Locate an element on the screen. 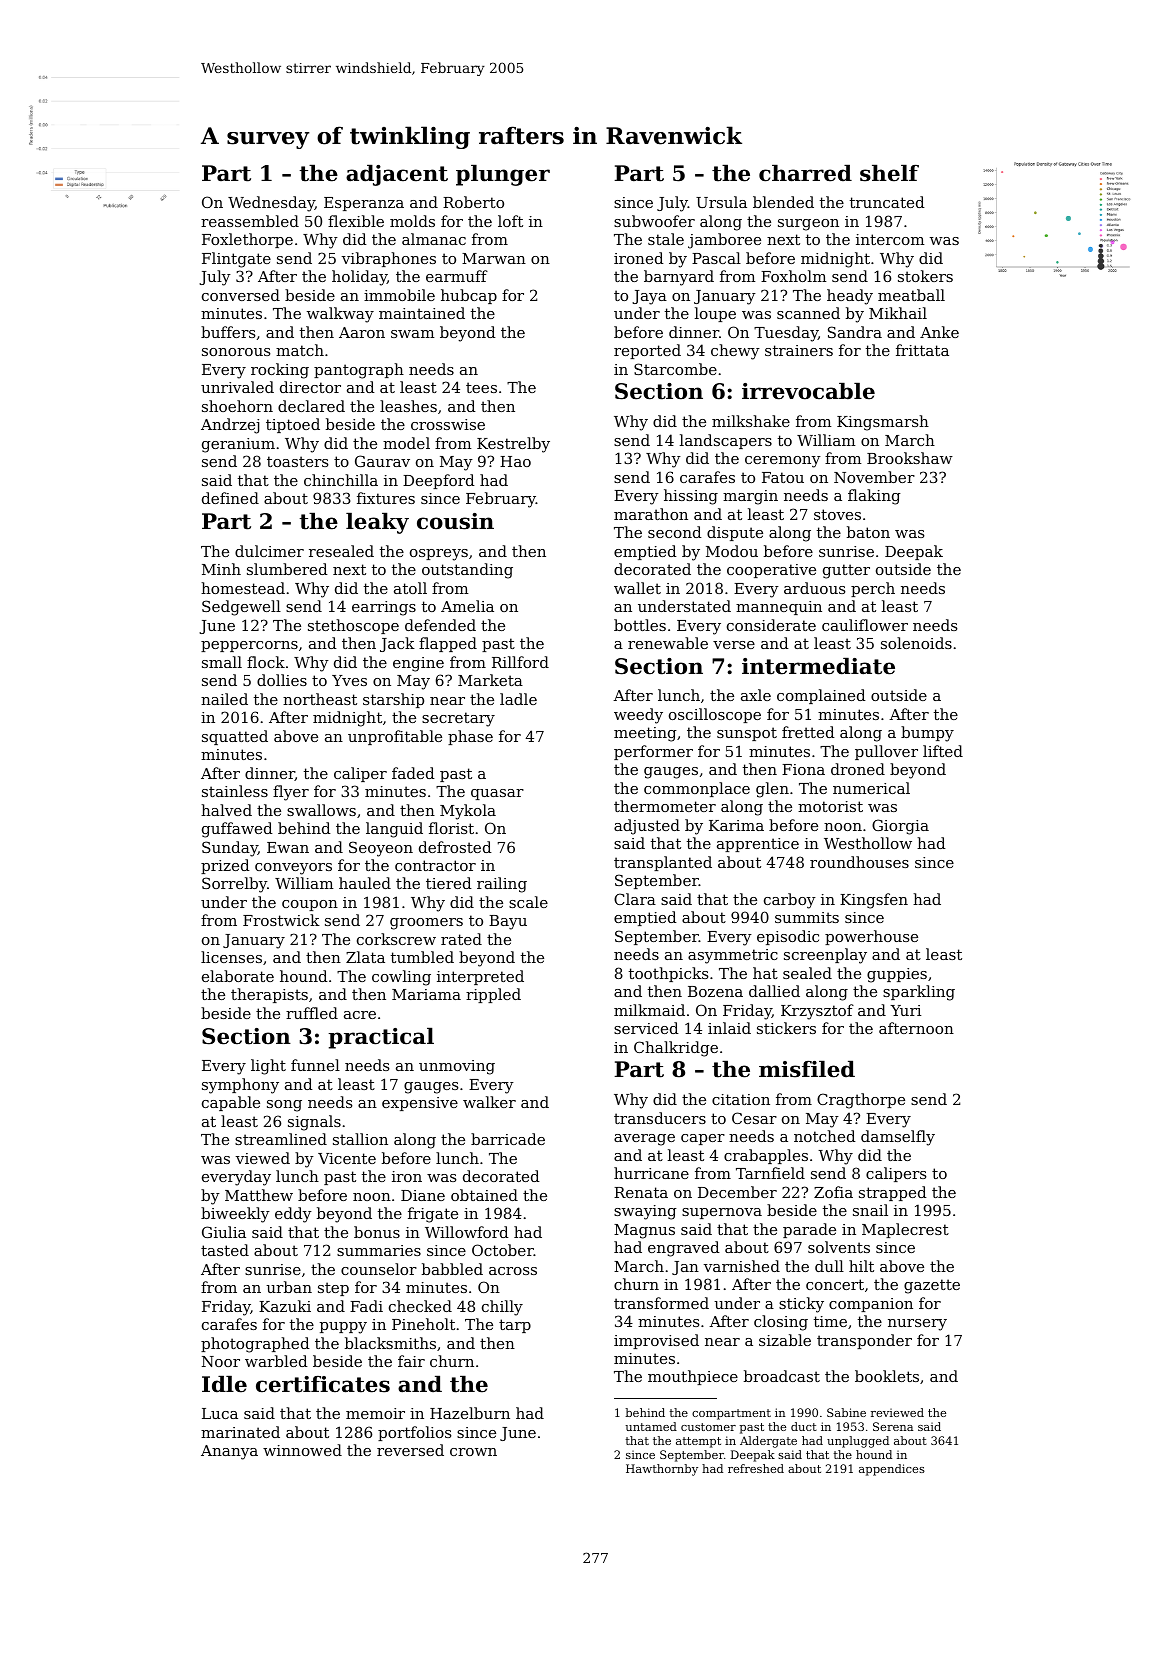  charred is located at coordinates (805, 173).
